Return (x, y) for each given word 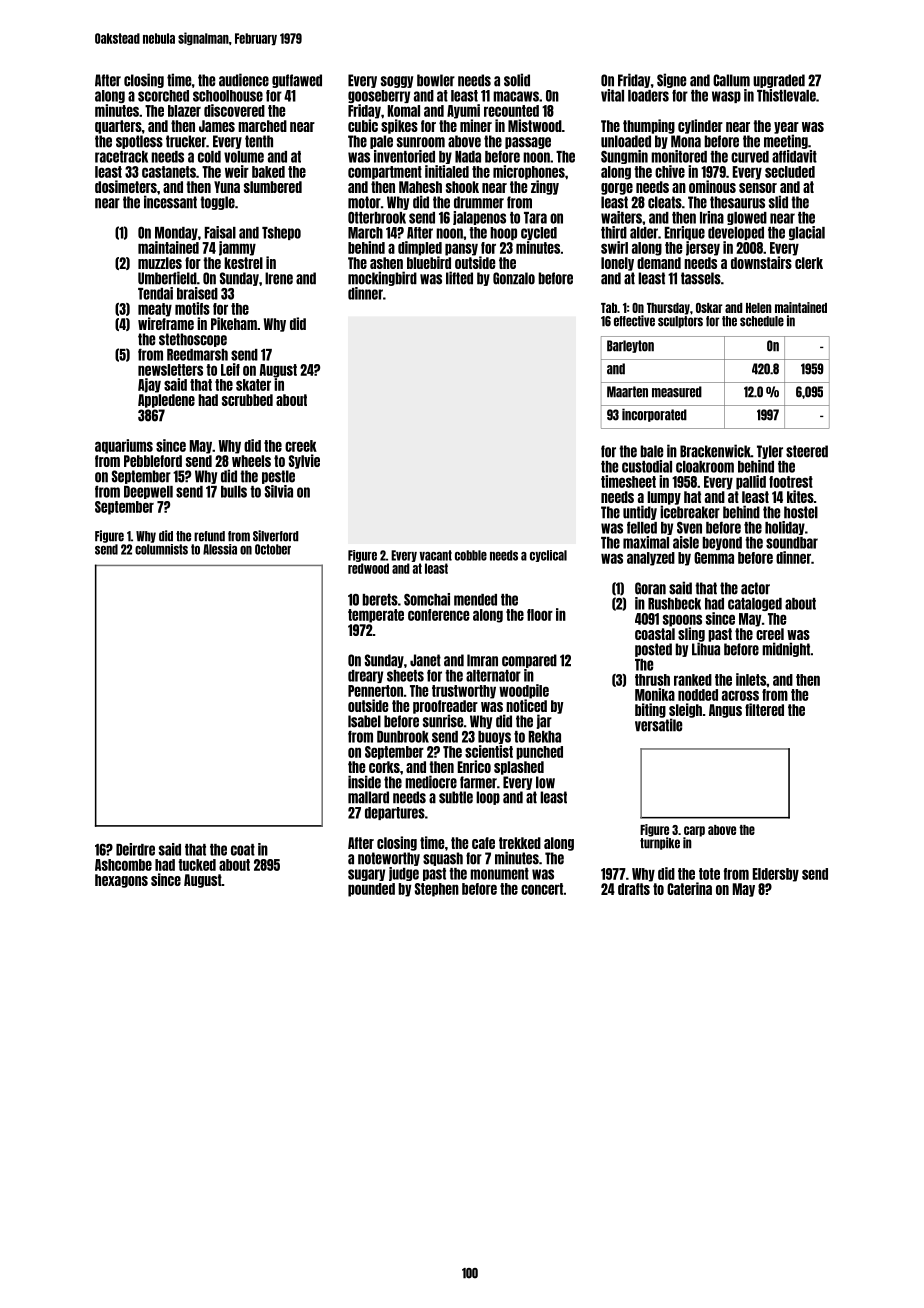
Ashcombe (123, 865)
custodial (647, 466)
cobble (471, 555)
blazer (184, 111)
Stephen (437, 890)
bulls (234, 492)
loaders (648, 96)
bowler (436, 80)
